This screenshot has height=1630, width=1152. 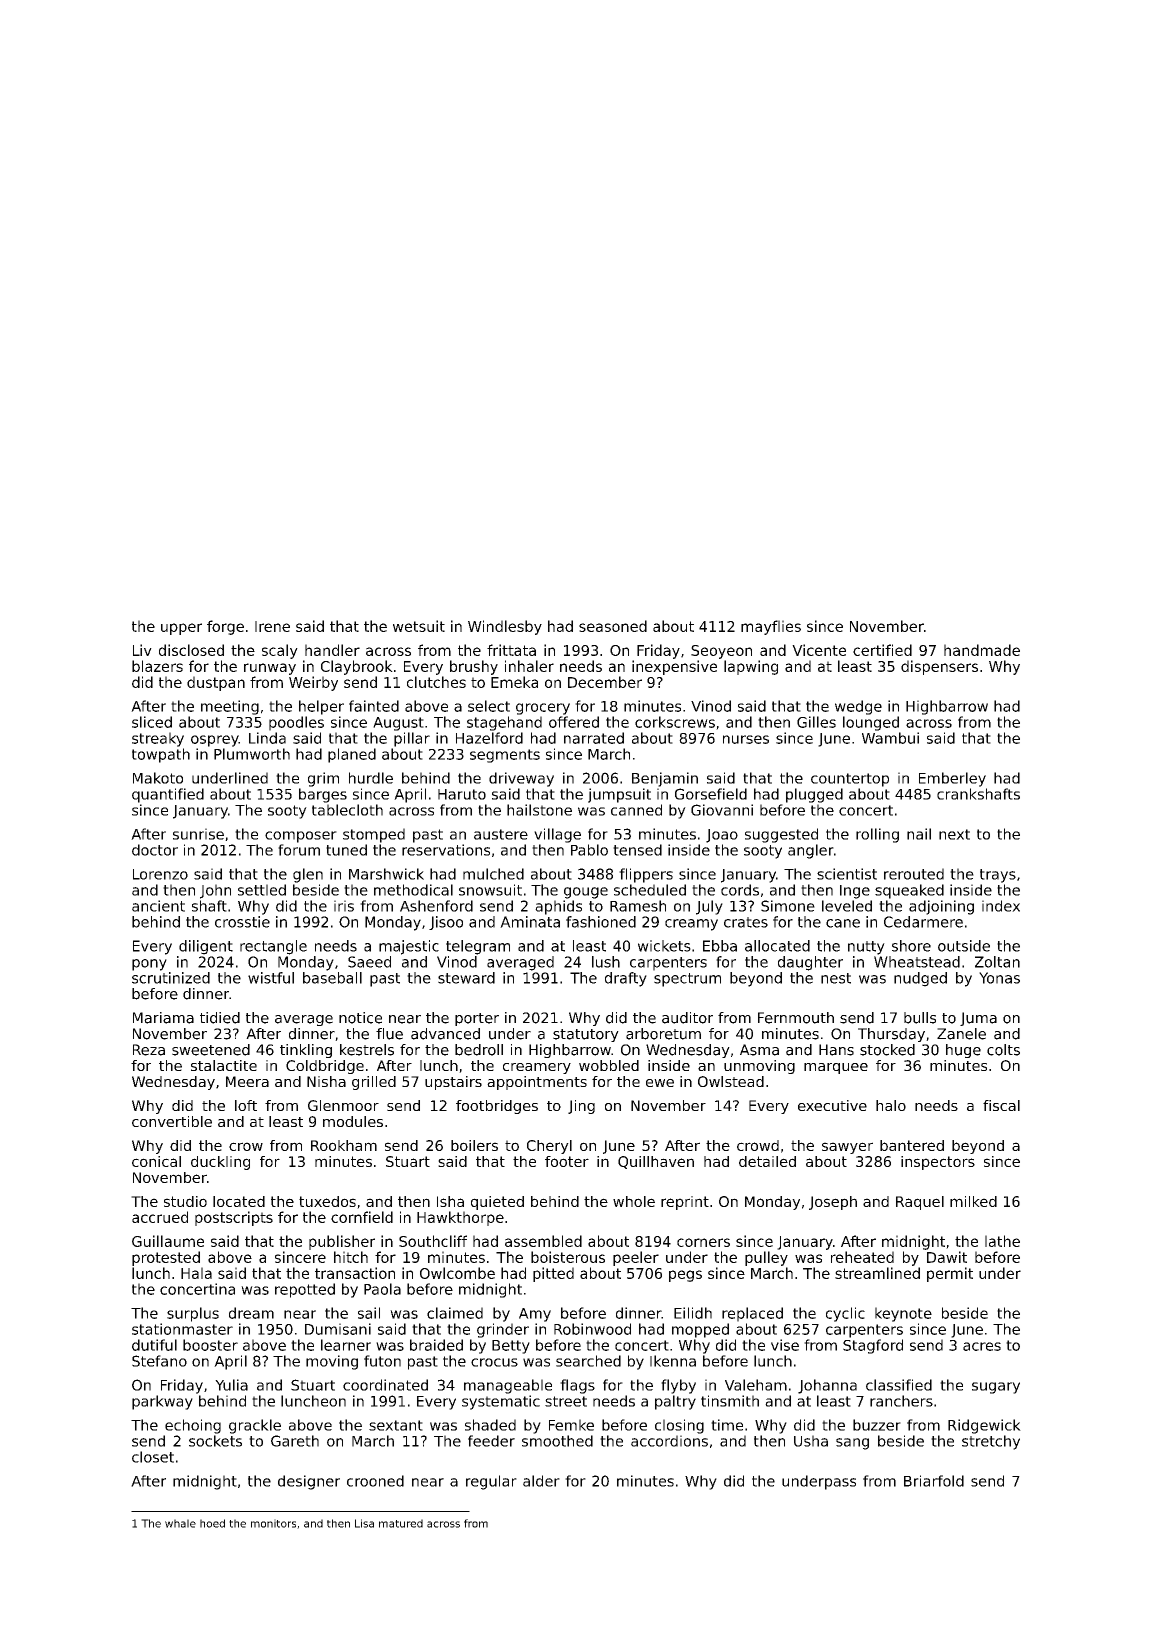 What do you see at coordinates (999, 978) in the screenshot?
I see `Yonas` at bounding box center [999, 978].
